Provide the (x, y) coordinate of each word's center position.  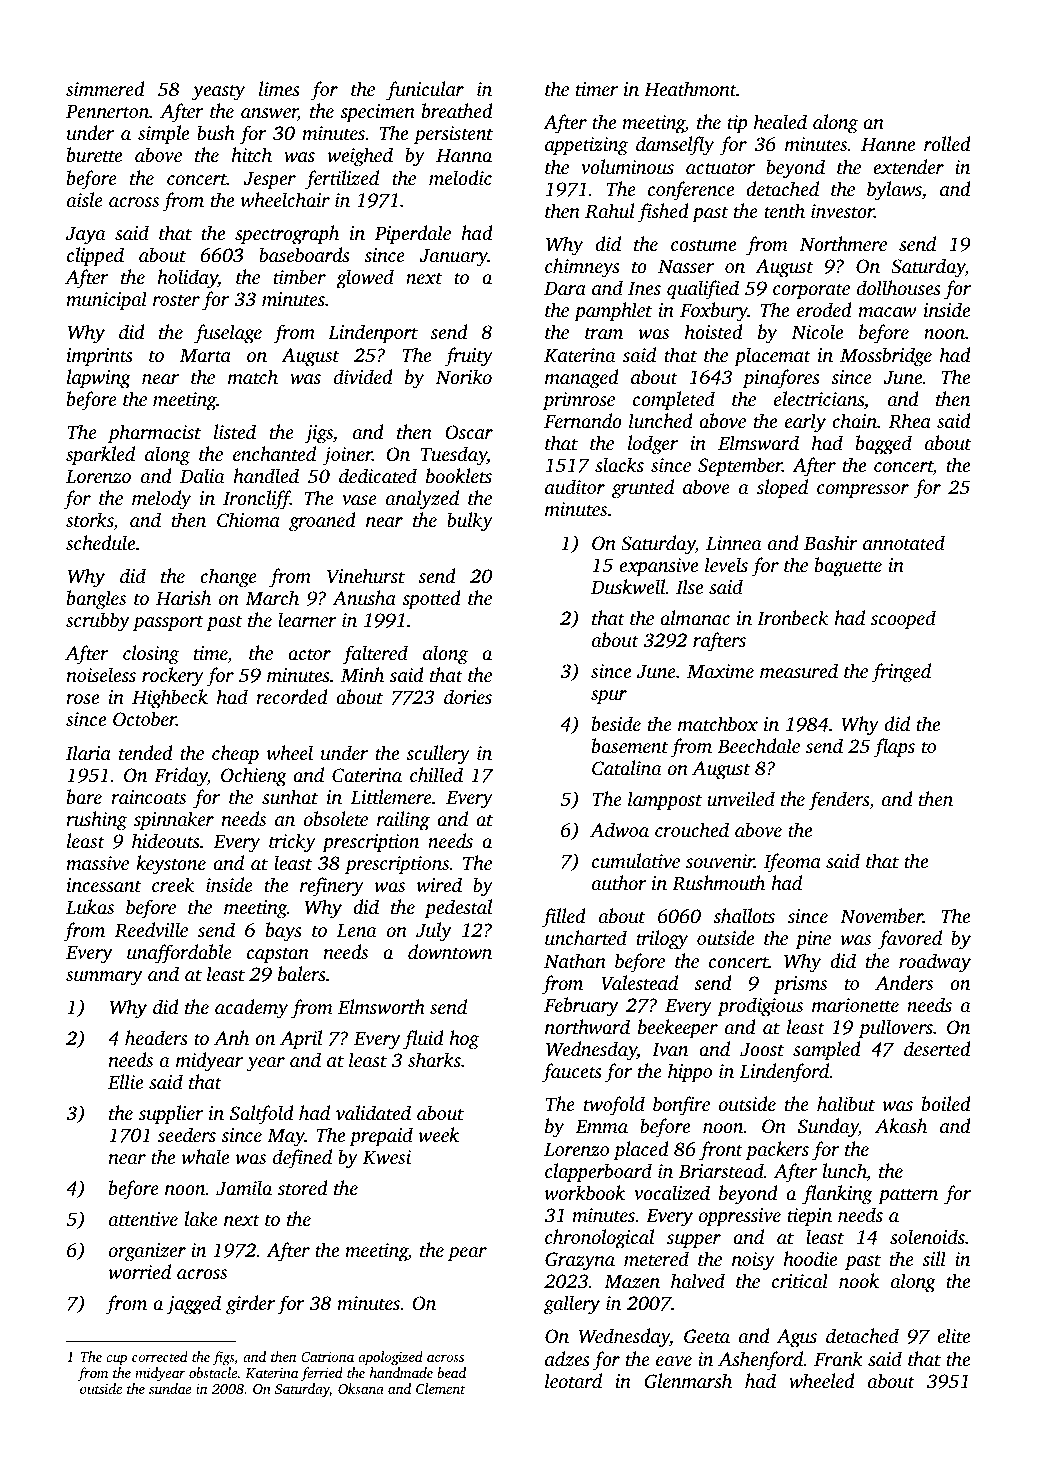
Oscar (469, 432)
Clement (440, 1388)
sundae (170, 1388)
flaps (894, 748)
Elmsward (758, 442)
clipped (95, 257)
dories (468, 696)
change (228, 578)
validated (373, 1112)
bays (284, 932)
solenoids (927, 1236)
